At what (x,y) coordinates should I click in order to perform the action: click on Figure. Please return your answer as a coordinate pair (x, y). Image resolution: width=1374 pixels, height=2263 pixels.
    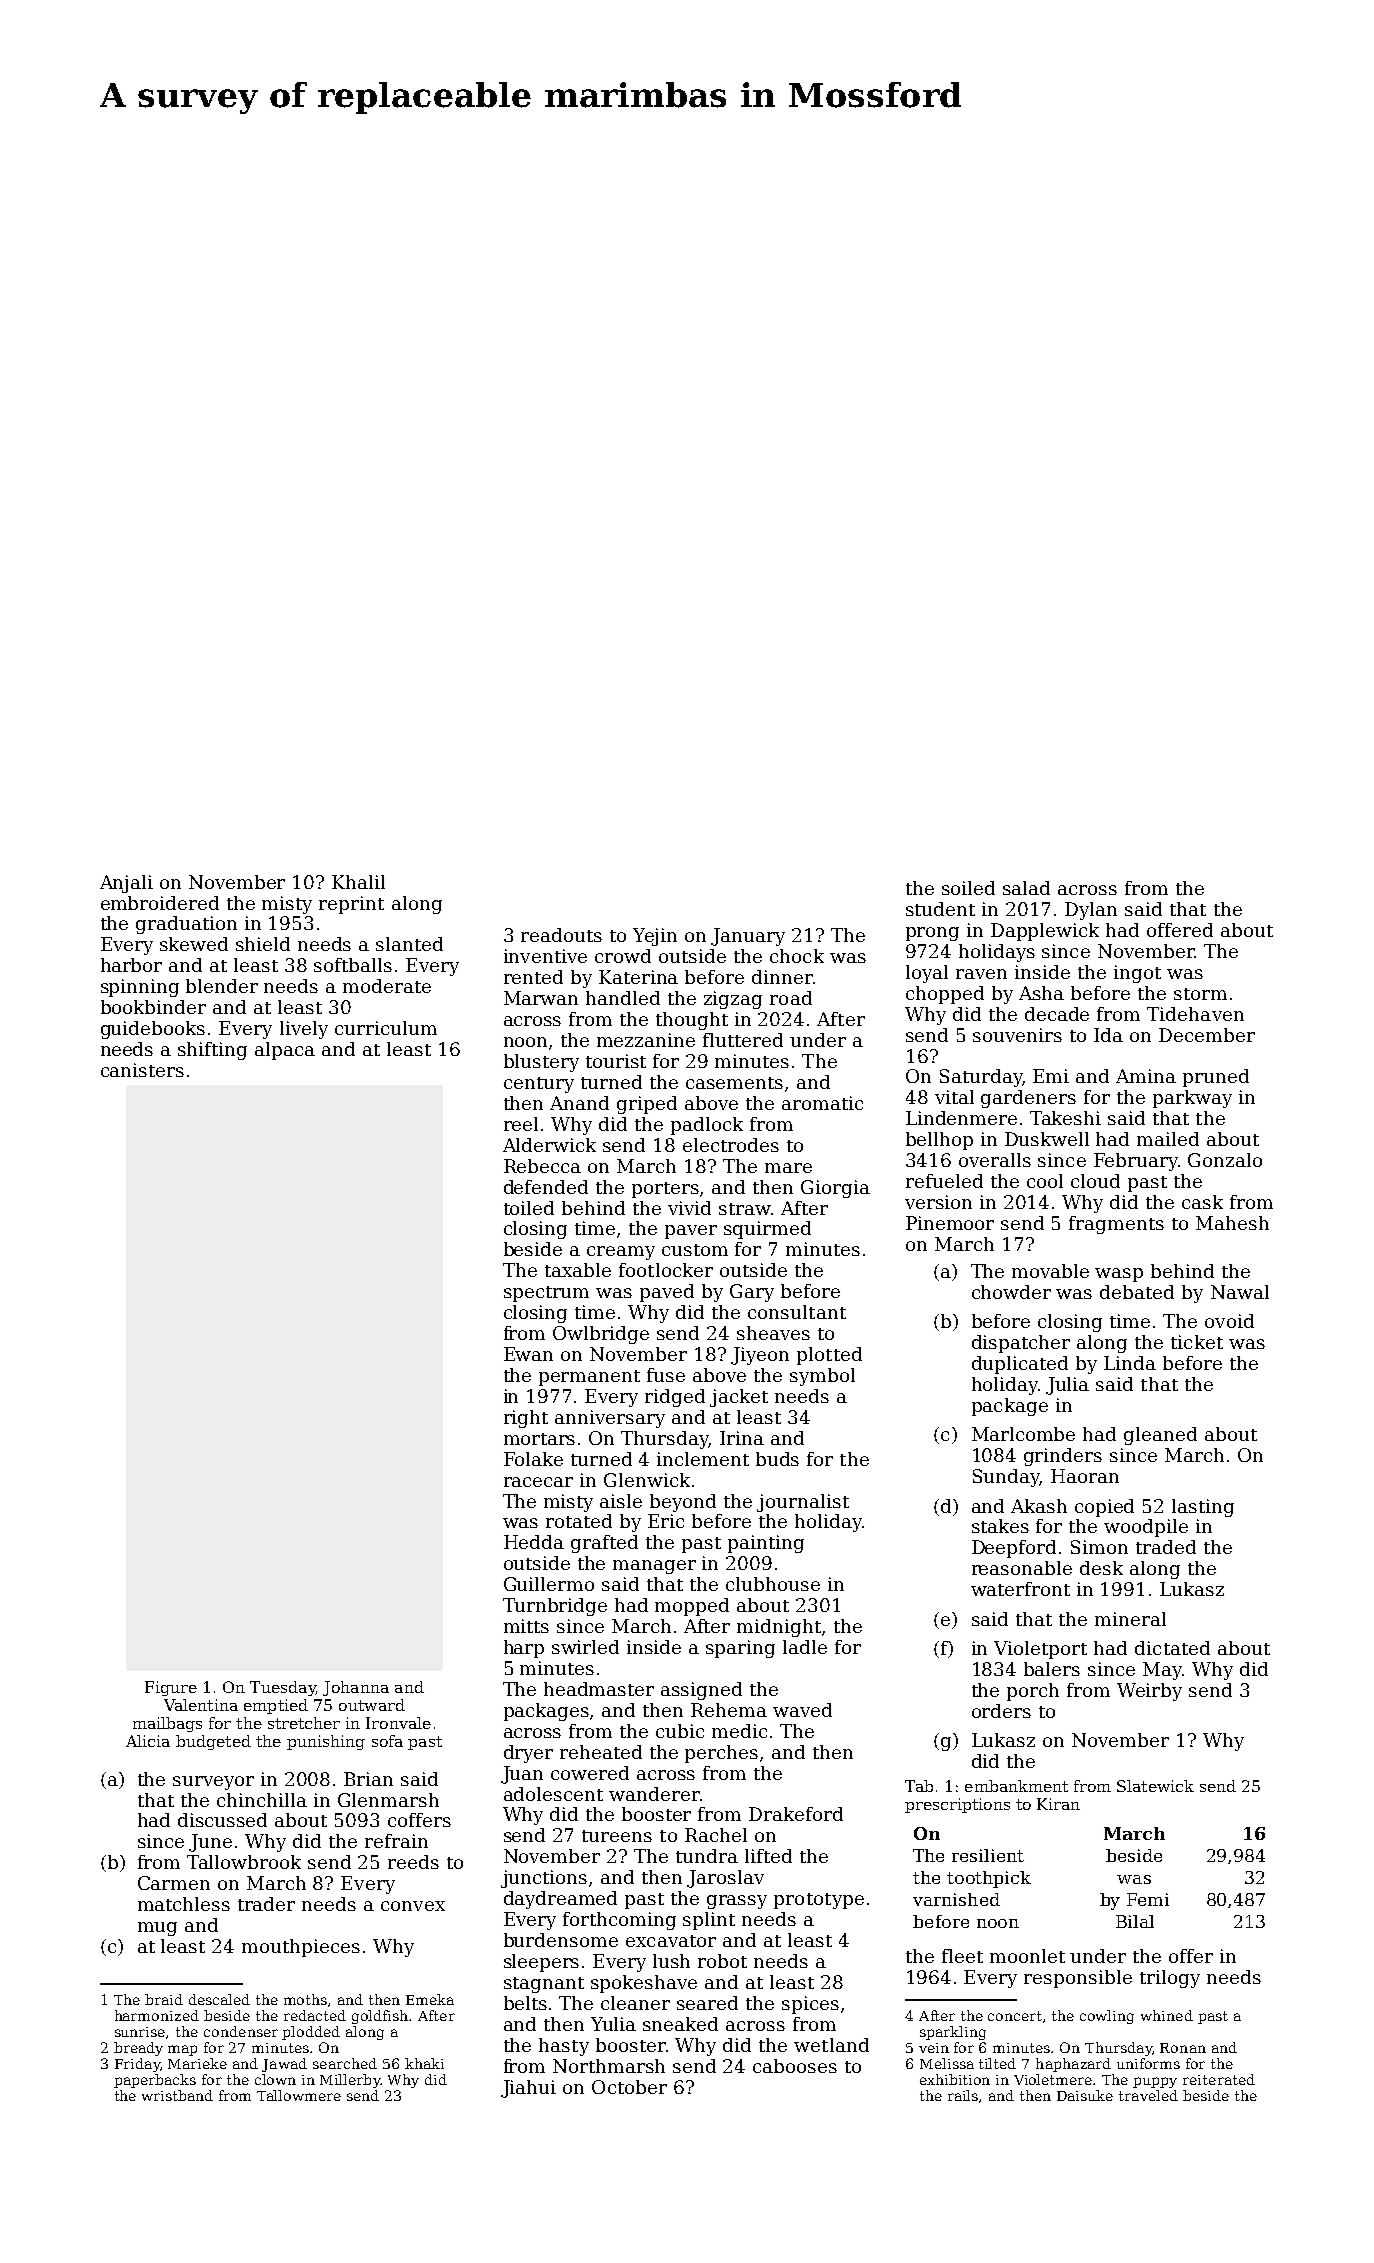
    Looking at the image, I should click on (171, 1688).
